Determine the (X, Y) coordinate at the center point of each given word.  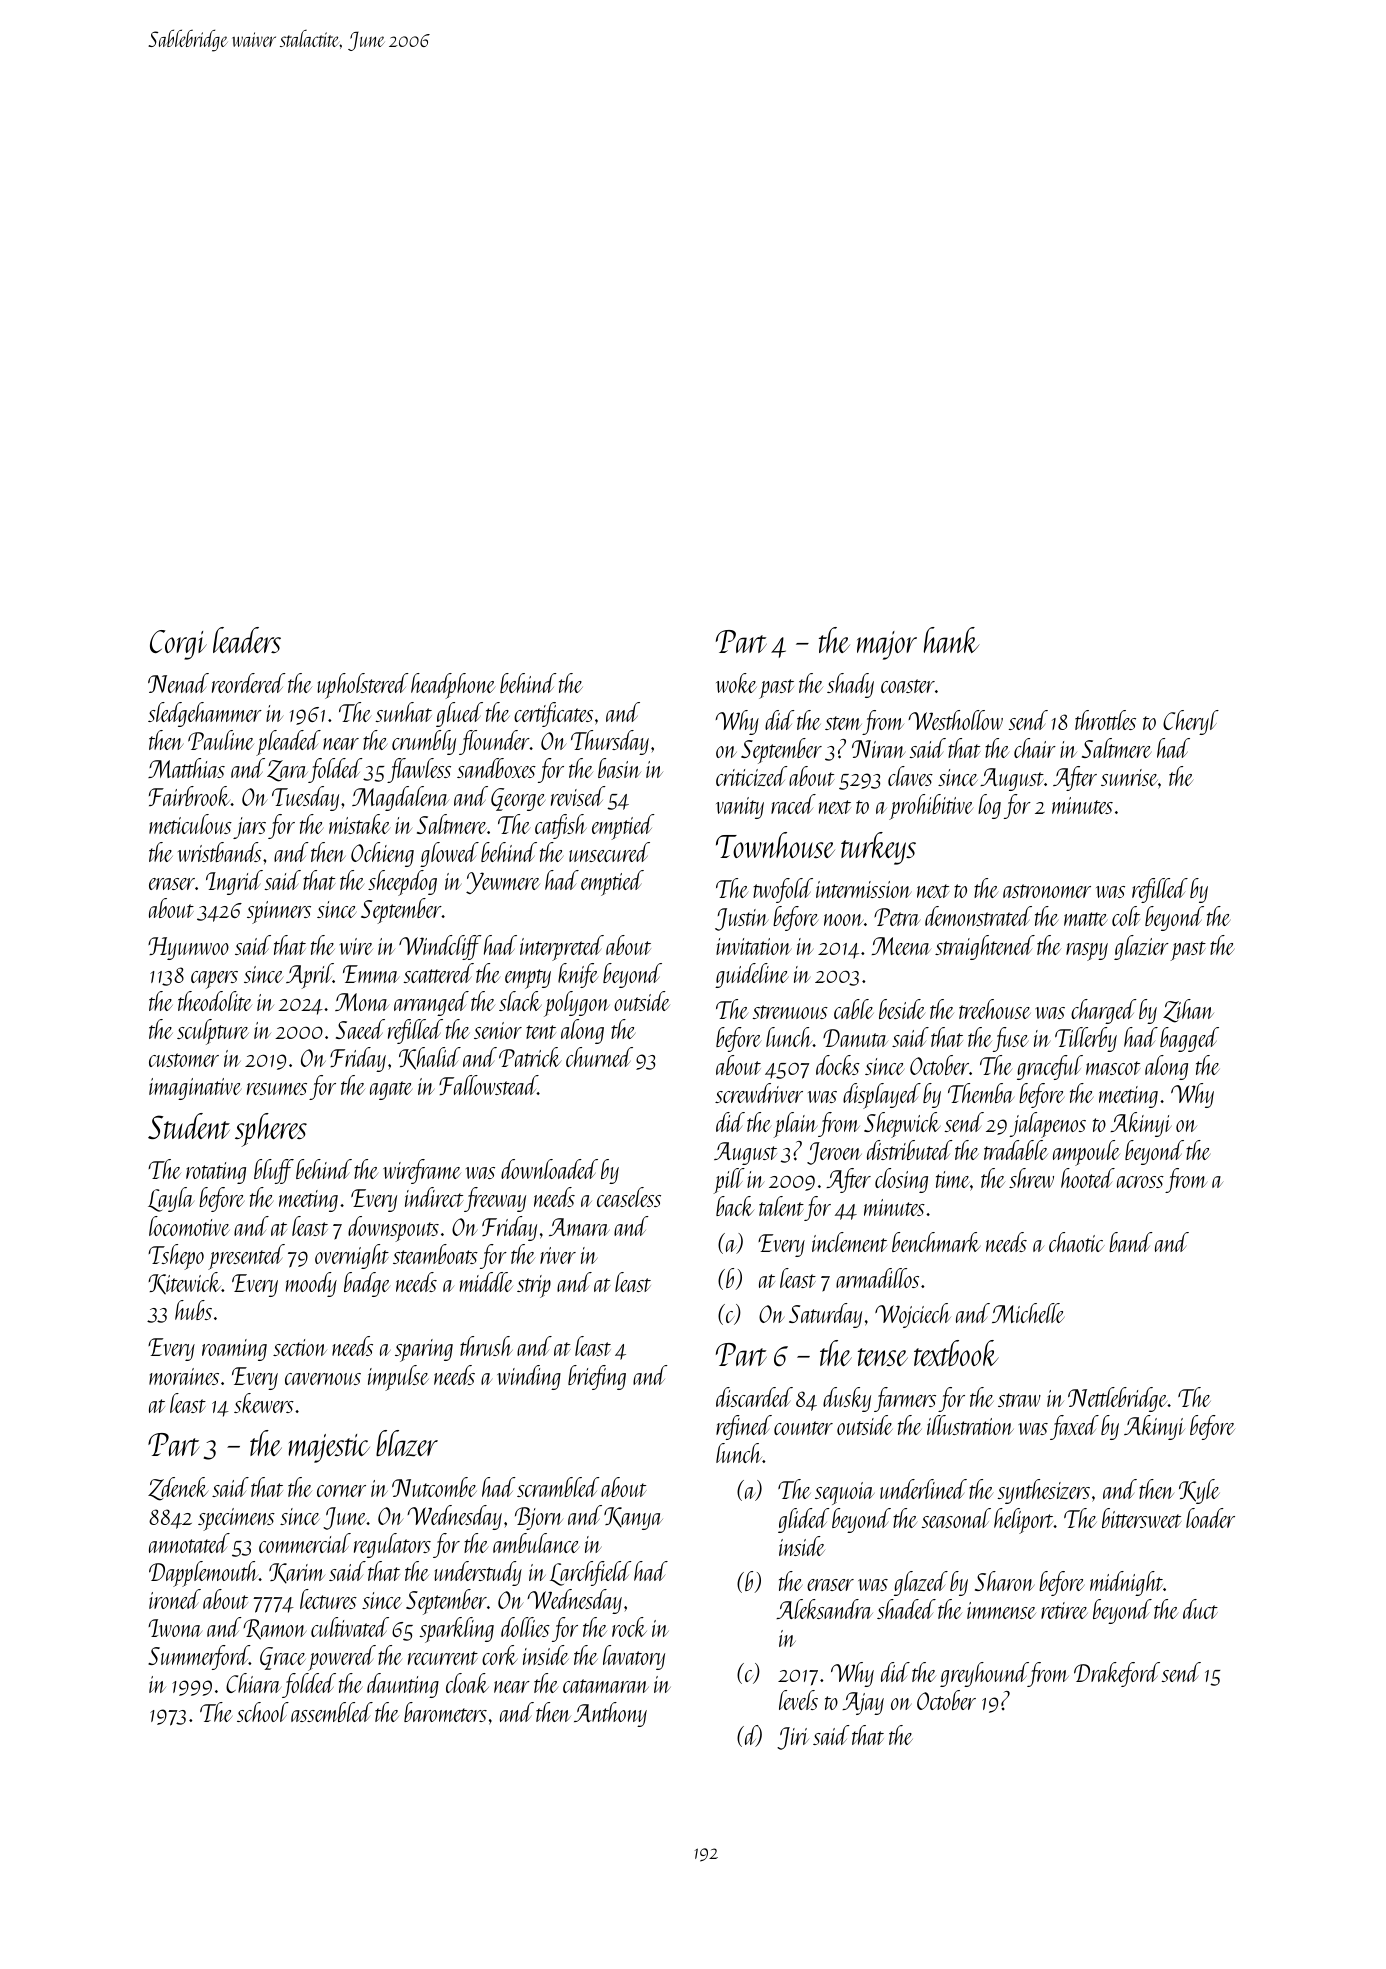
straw (1019, 1400)
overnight (352, 1256)
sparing (424, 1350)
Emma (371, 974)
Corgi (178, 645)
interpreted (562, 948)
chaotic (1077, 1242)
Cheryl (1191, 722)
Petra (897, 917)
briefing (597, 1377)
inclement (849, 1242)
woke (736, 683)
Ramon (275, 1629)
